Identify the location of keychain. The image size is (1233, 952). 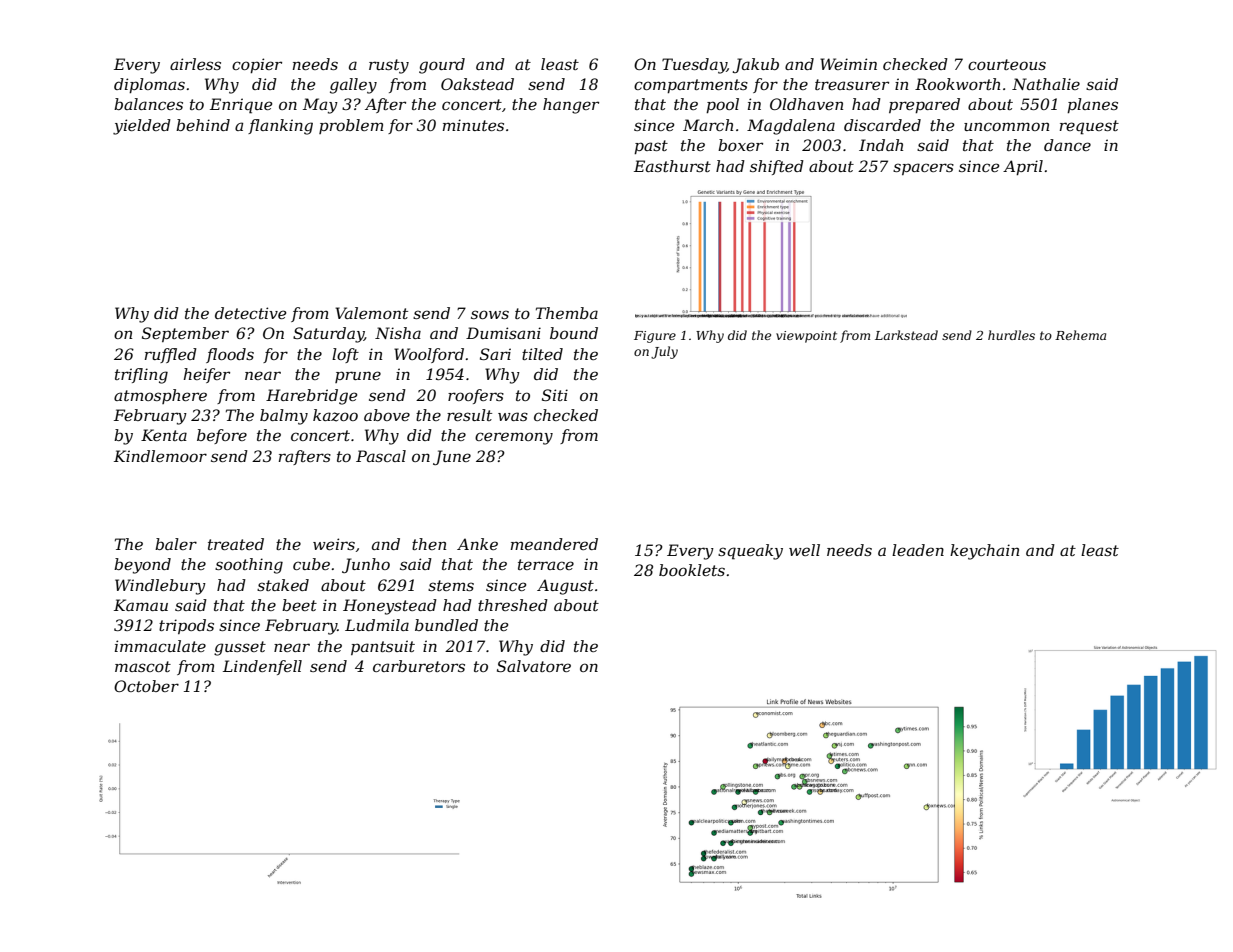
(984, 552).
